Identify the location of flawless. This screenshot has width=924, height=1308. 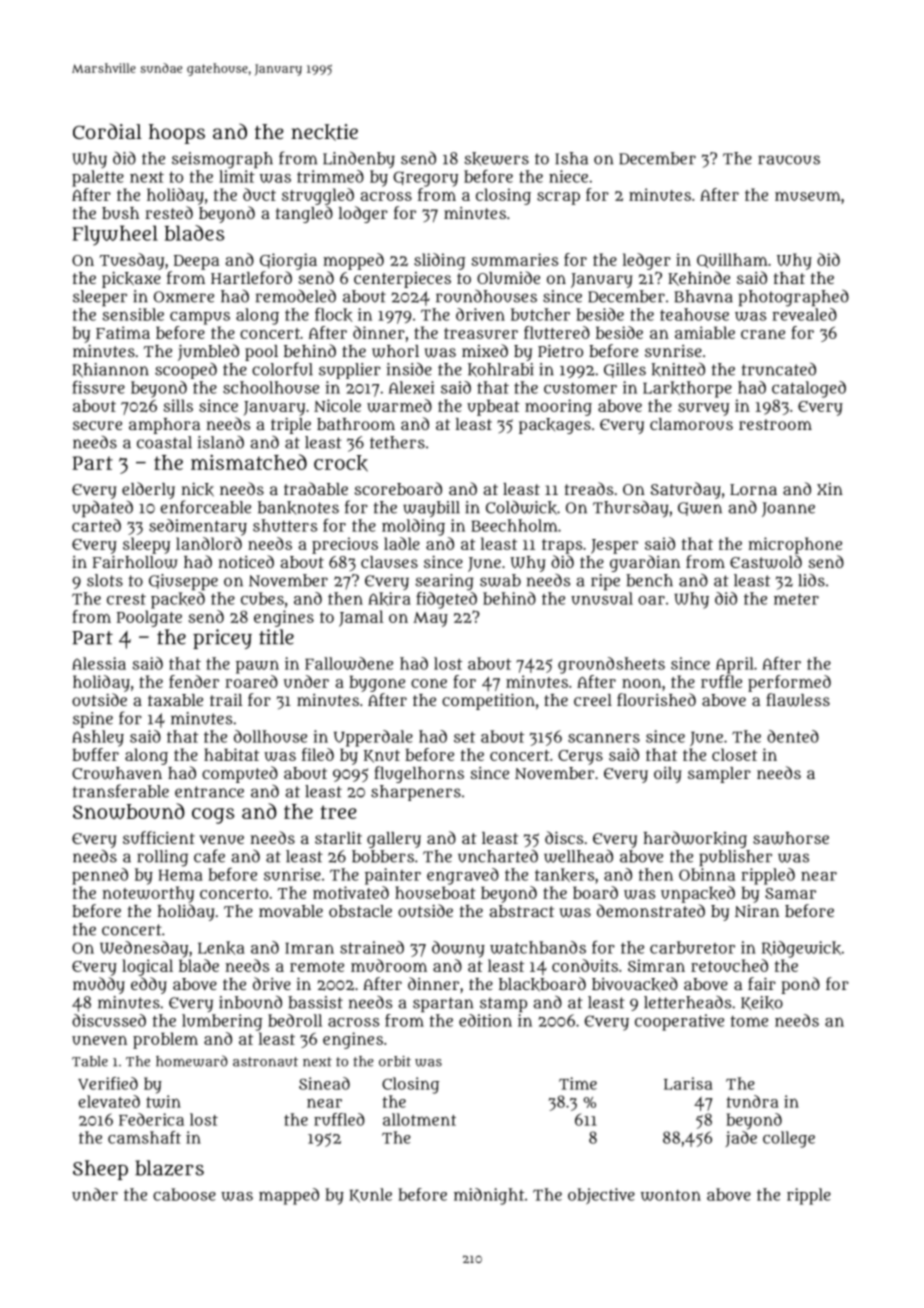
(798, 700).
